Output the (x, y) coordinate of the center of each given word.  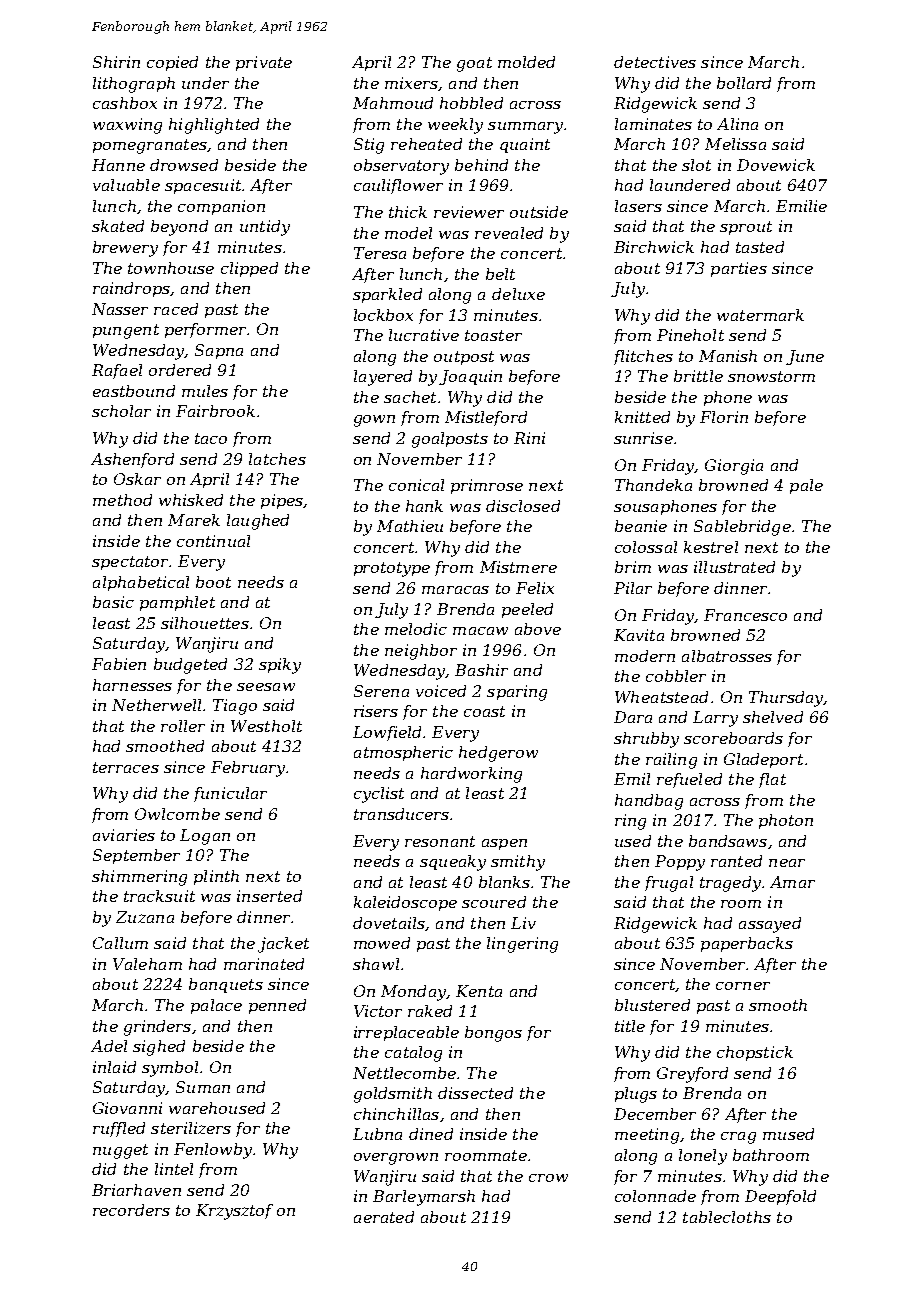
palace (216, 1006)
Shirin (116, 62)
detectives (655, 62)
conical (416, 485)
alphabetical (141, 583)
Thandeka (653, 485)
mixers (411, 83)
